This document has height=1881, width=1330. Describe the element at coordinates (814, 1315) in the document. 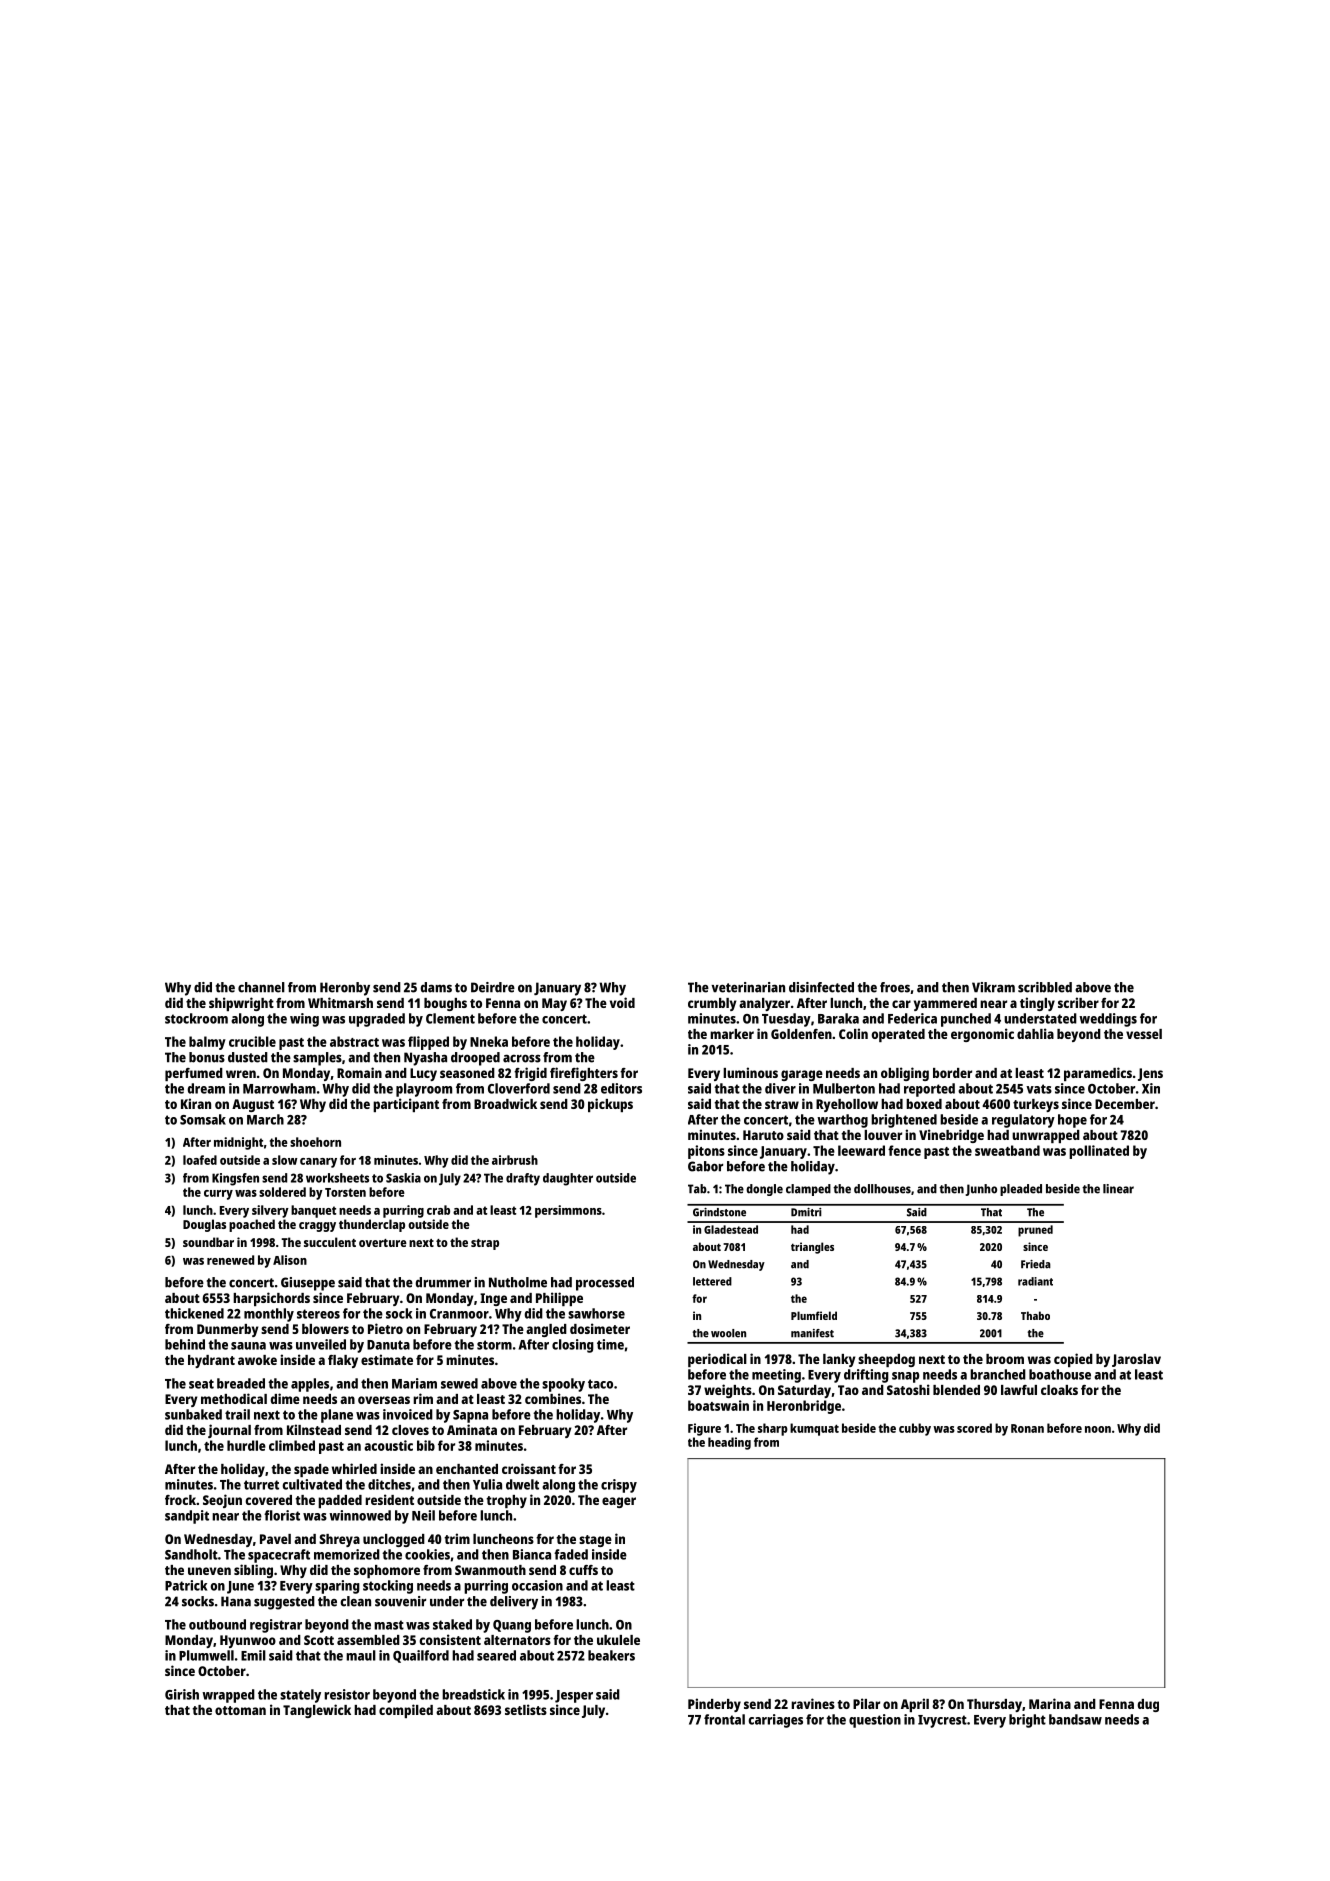

I see `Plumfield` at that location.
